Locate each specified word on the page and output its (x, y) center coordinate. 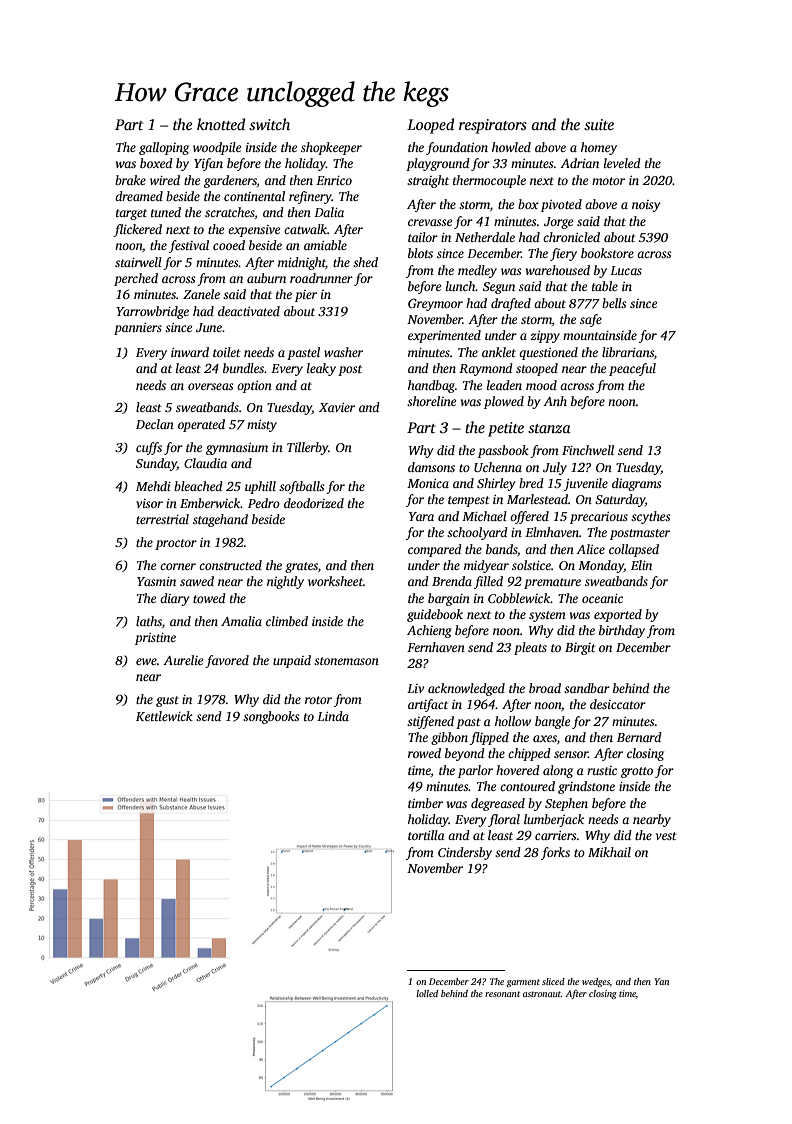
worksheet (335, 581)
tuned (166, 212)
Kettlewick (164, 716)
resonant (502, 994)
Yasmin (156, 581)
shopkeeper (331, 148)
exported (618, 615)
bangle (552, 722)
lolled (427, 993)
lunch (461, 286)
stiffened (430, 722)
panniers (138, 329)
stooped (537, 369)
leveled (622, 163)
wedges (596, 982)
